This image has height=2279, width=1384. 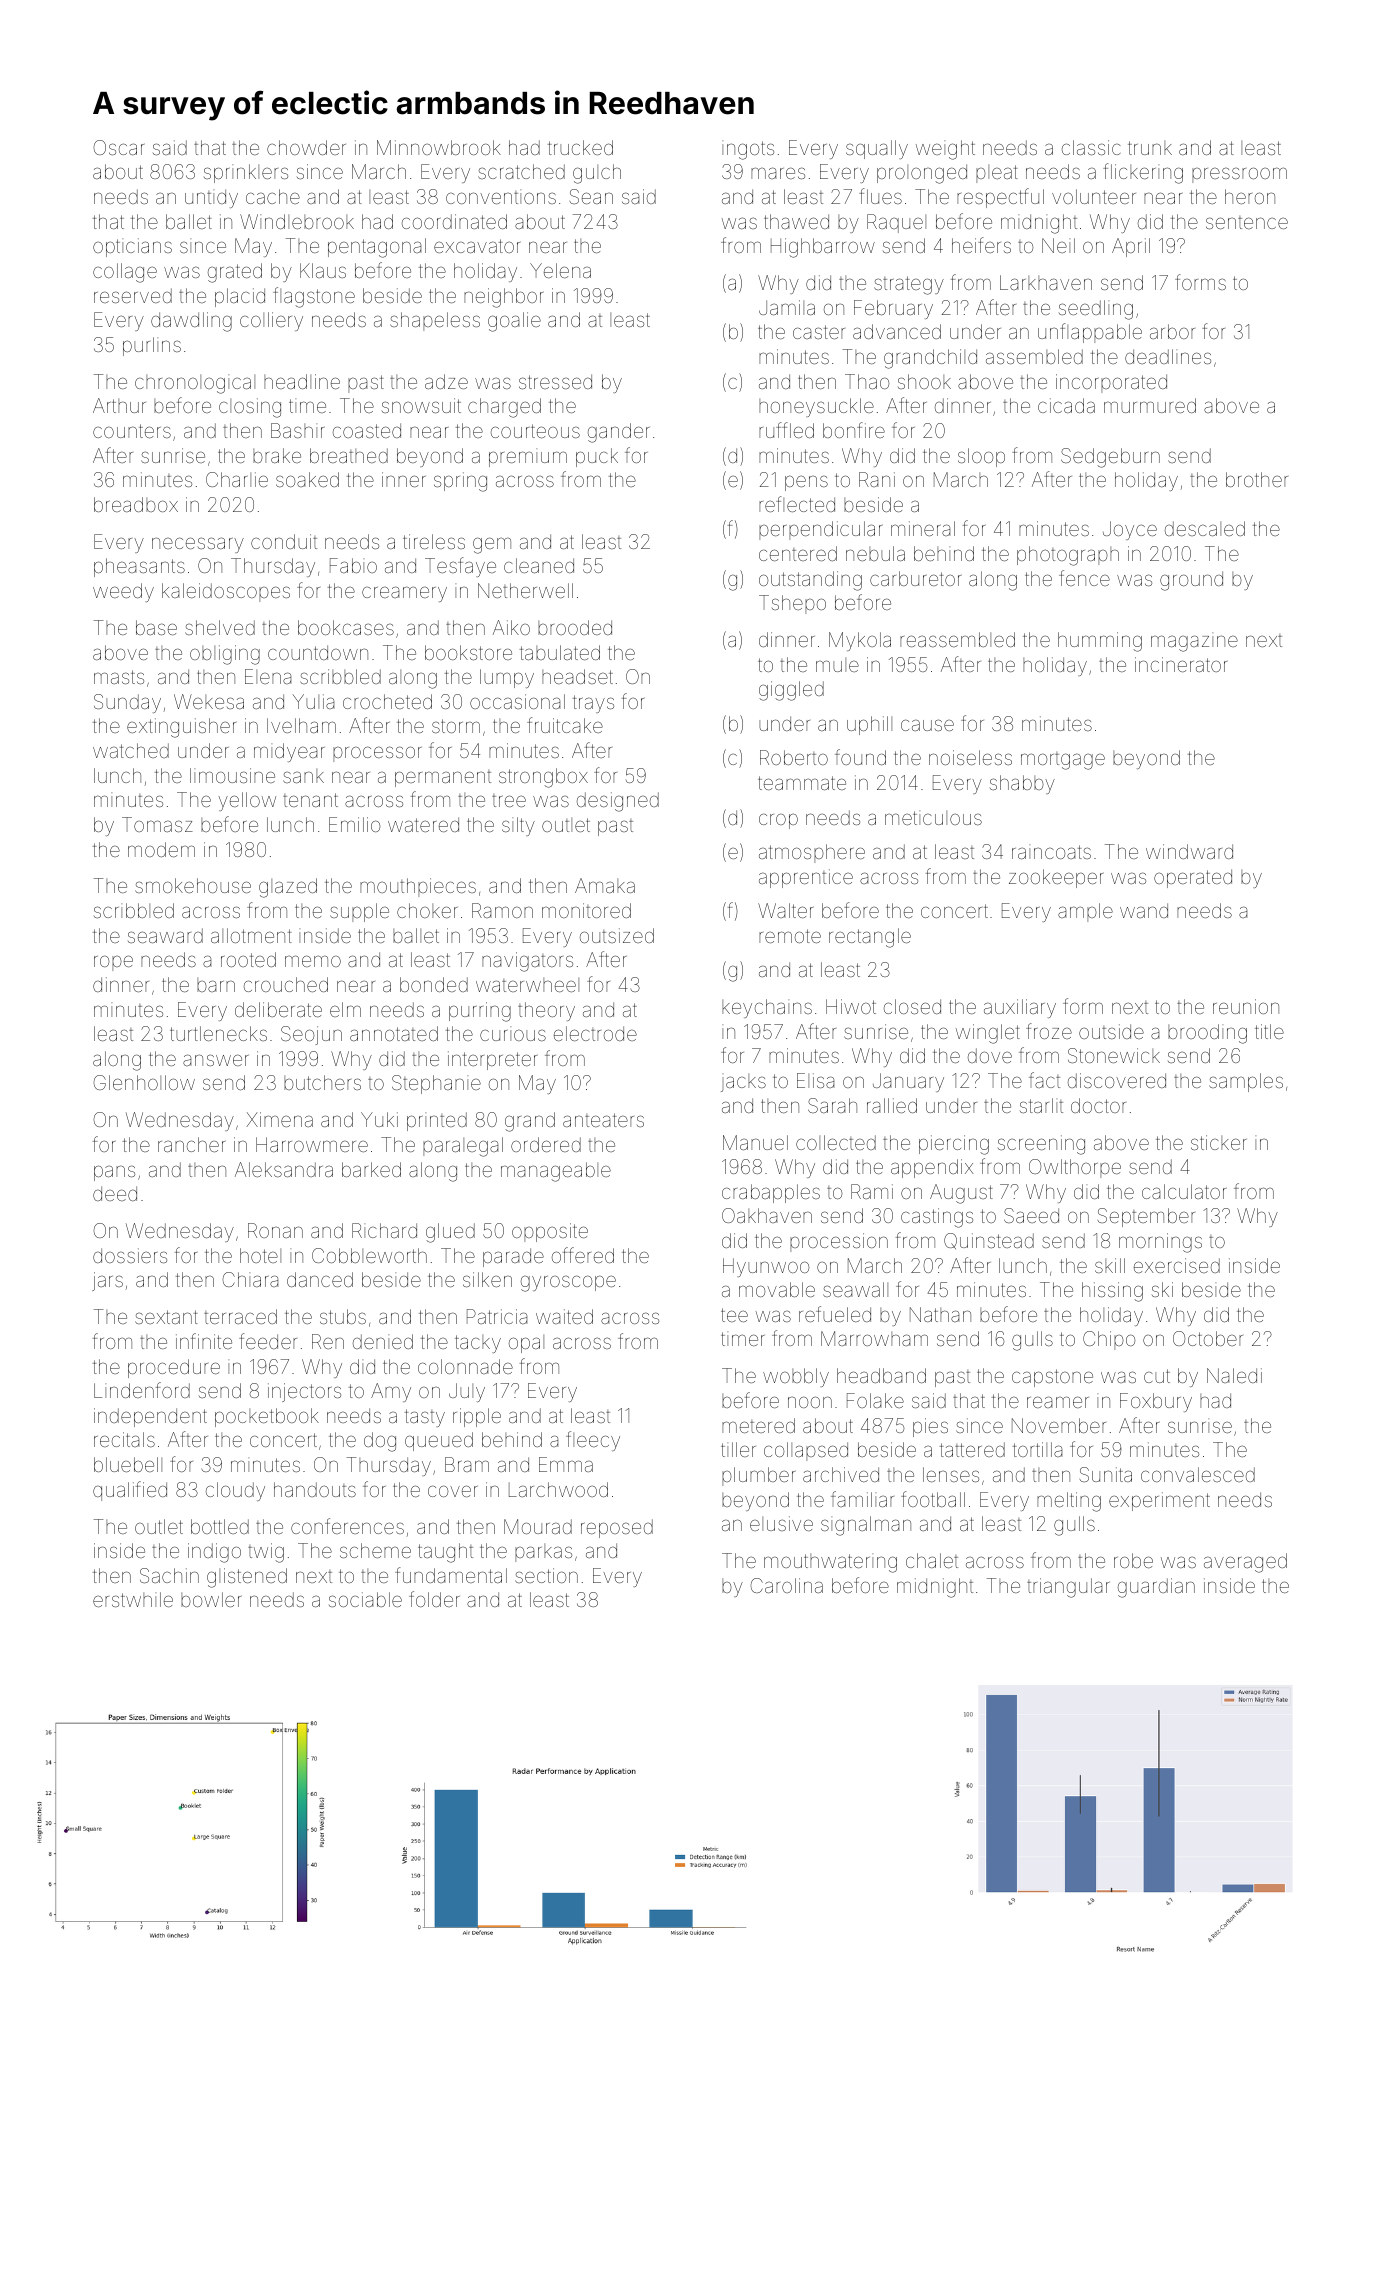 What do you see at coordinates (897, 331) in the image?
I see `advanced` at bounding box center [897, 331].
